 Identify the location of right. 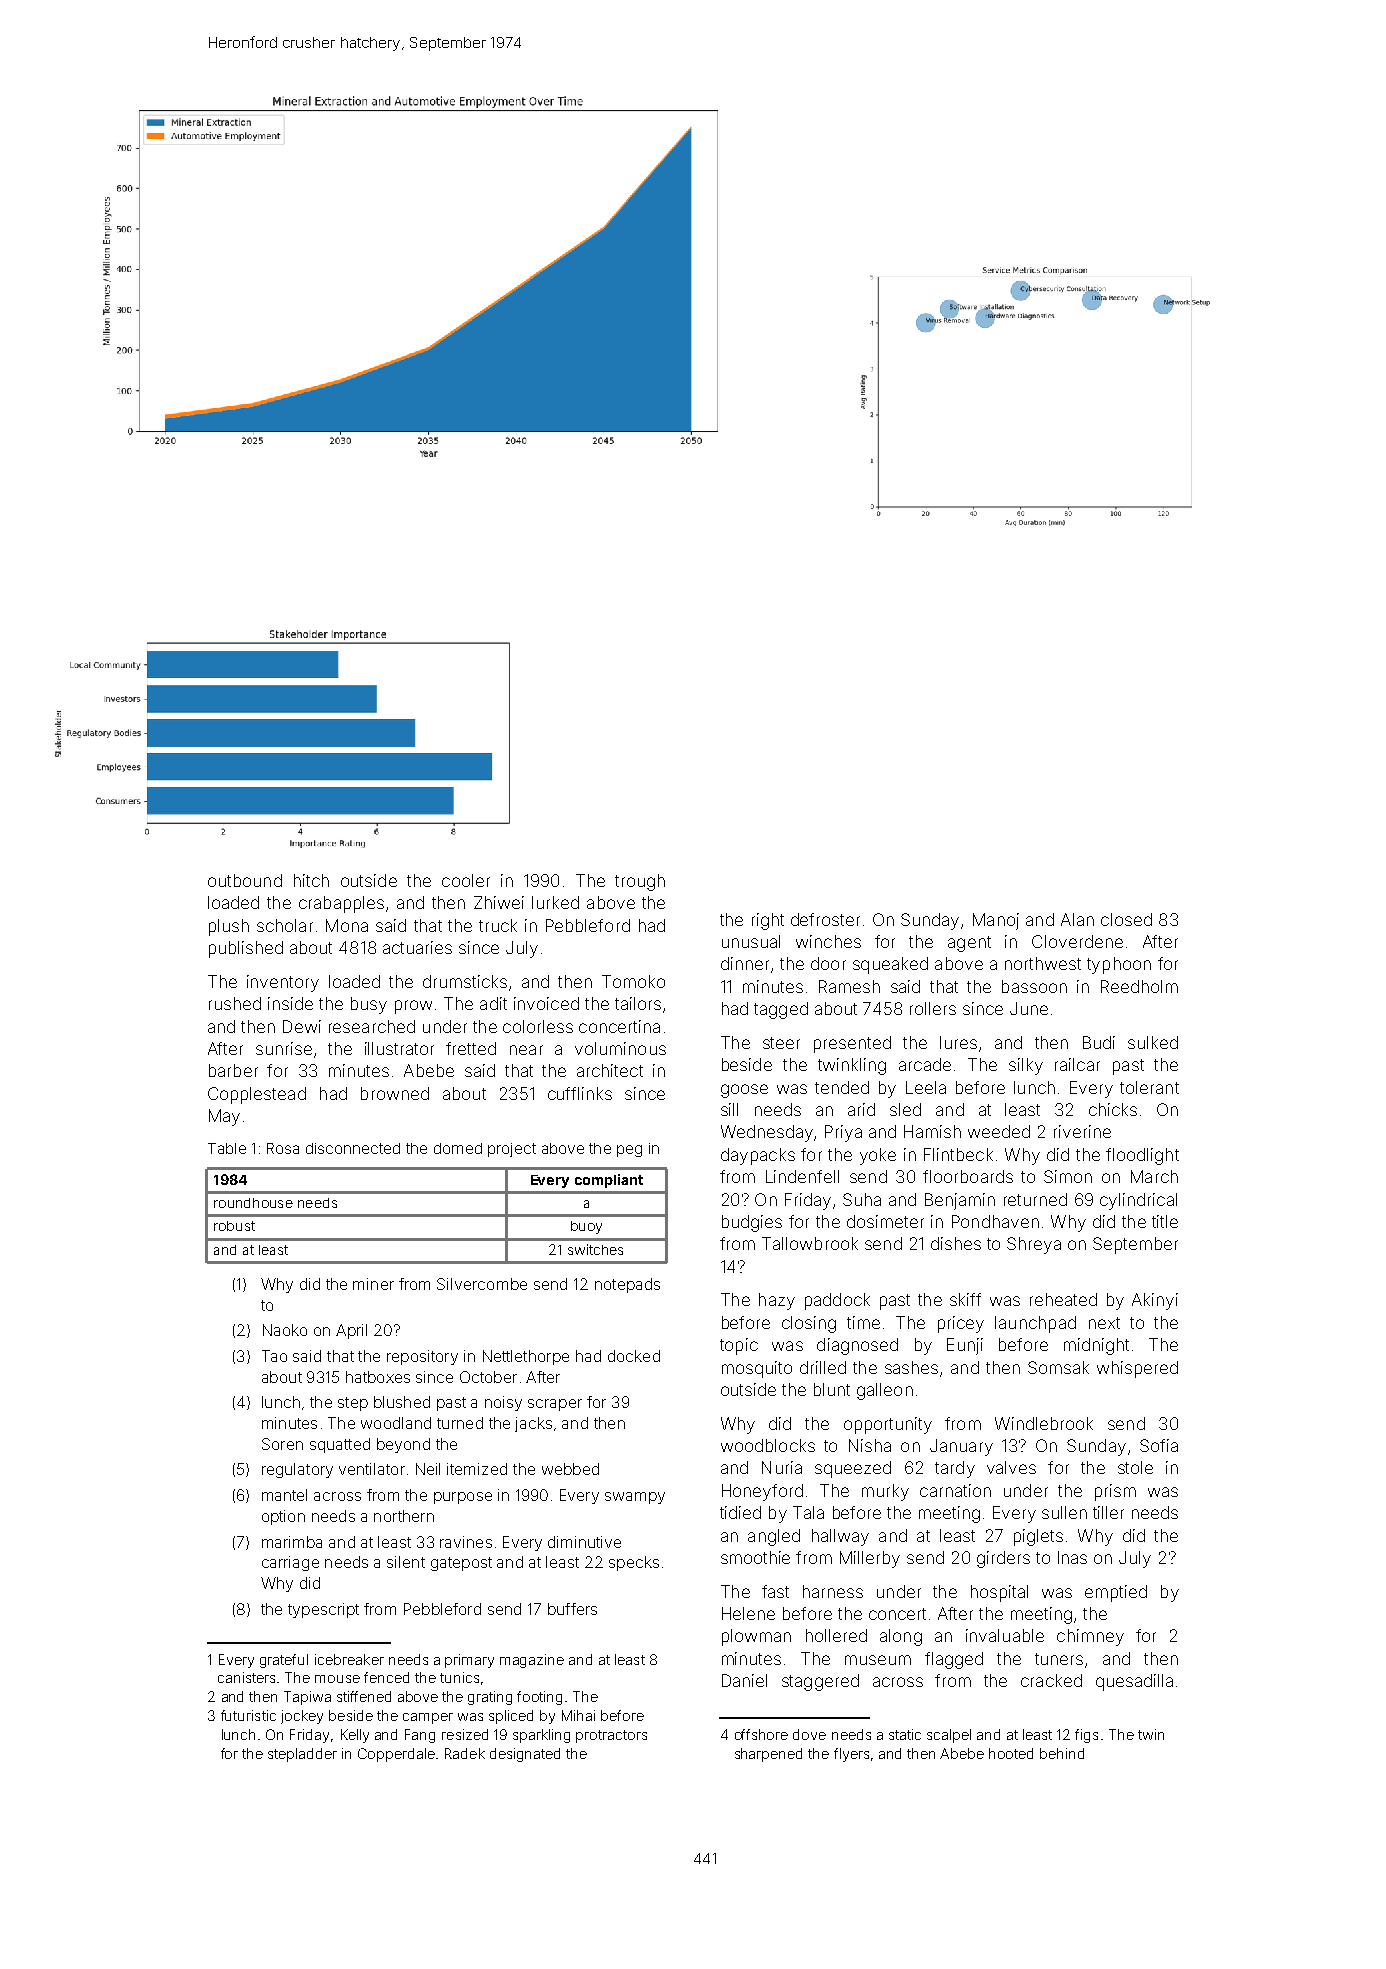
(768, 921).
